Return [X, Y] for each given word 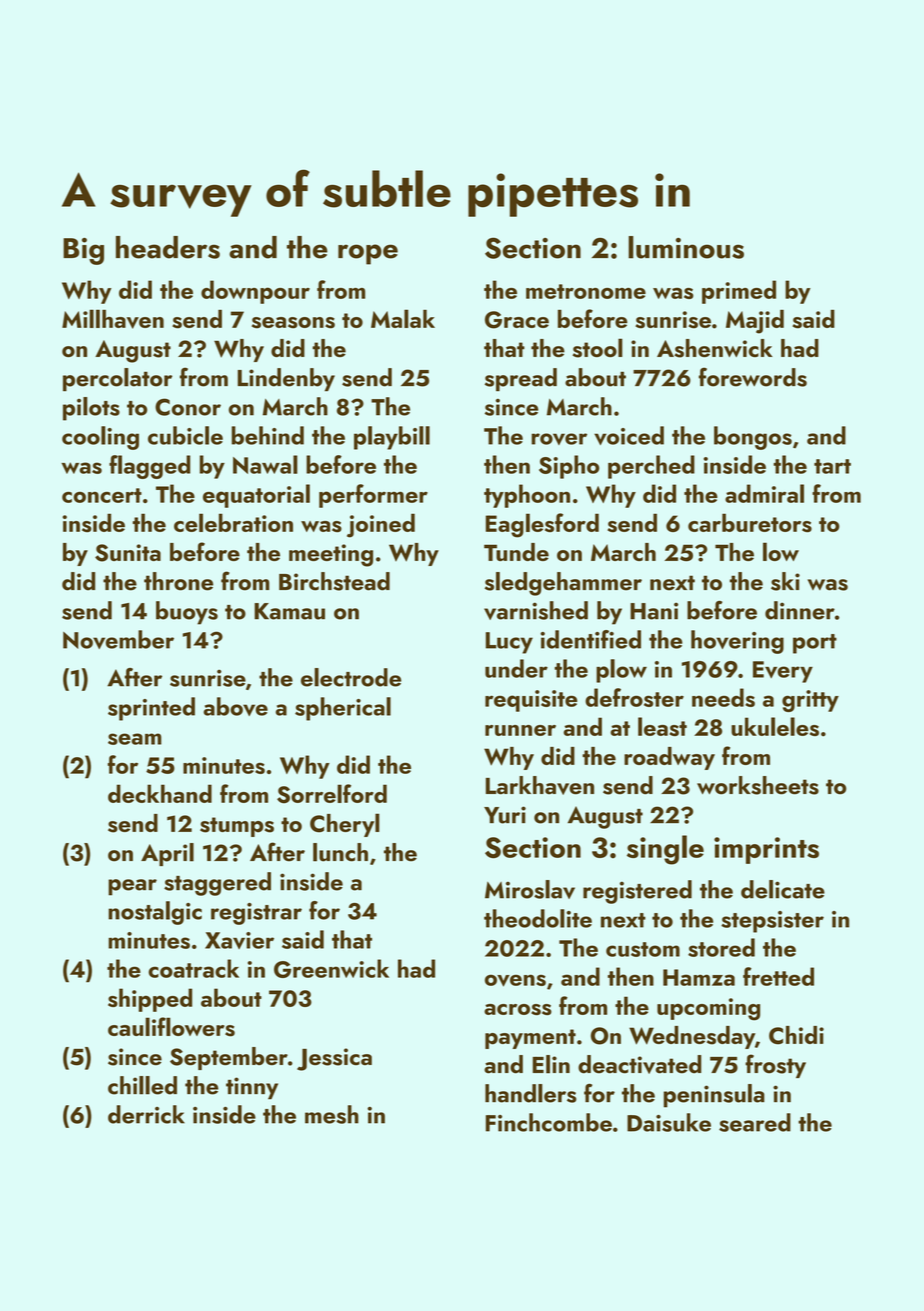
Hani [654, 611]
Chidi [796, 1035]
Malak [403, 318]
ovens [515, 980]
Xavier [239, 940]
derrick [146, 1114]
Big [83, 251]
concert [102, 495]
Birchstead [334, 581]
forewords [753, 377]
